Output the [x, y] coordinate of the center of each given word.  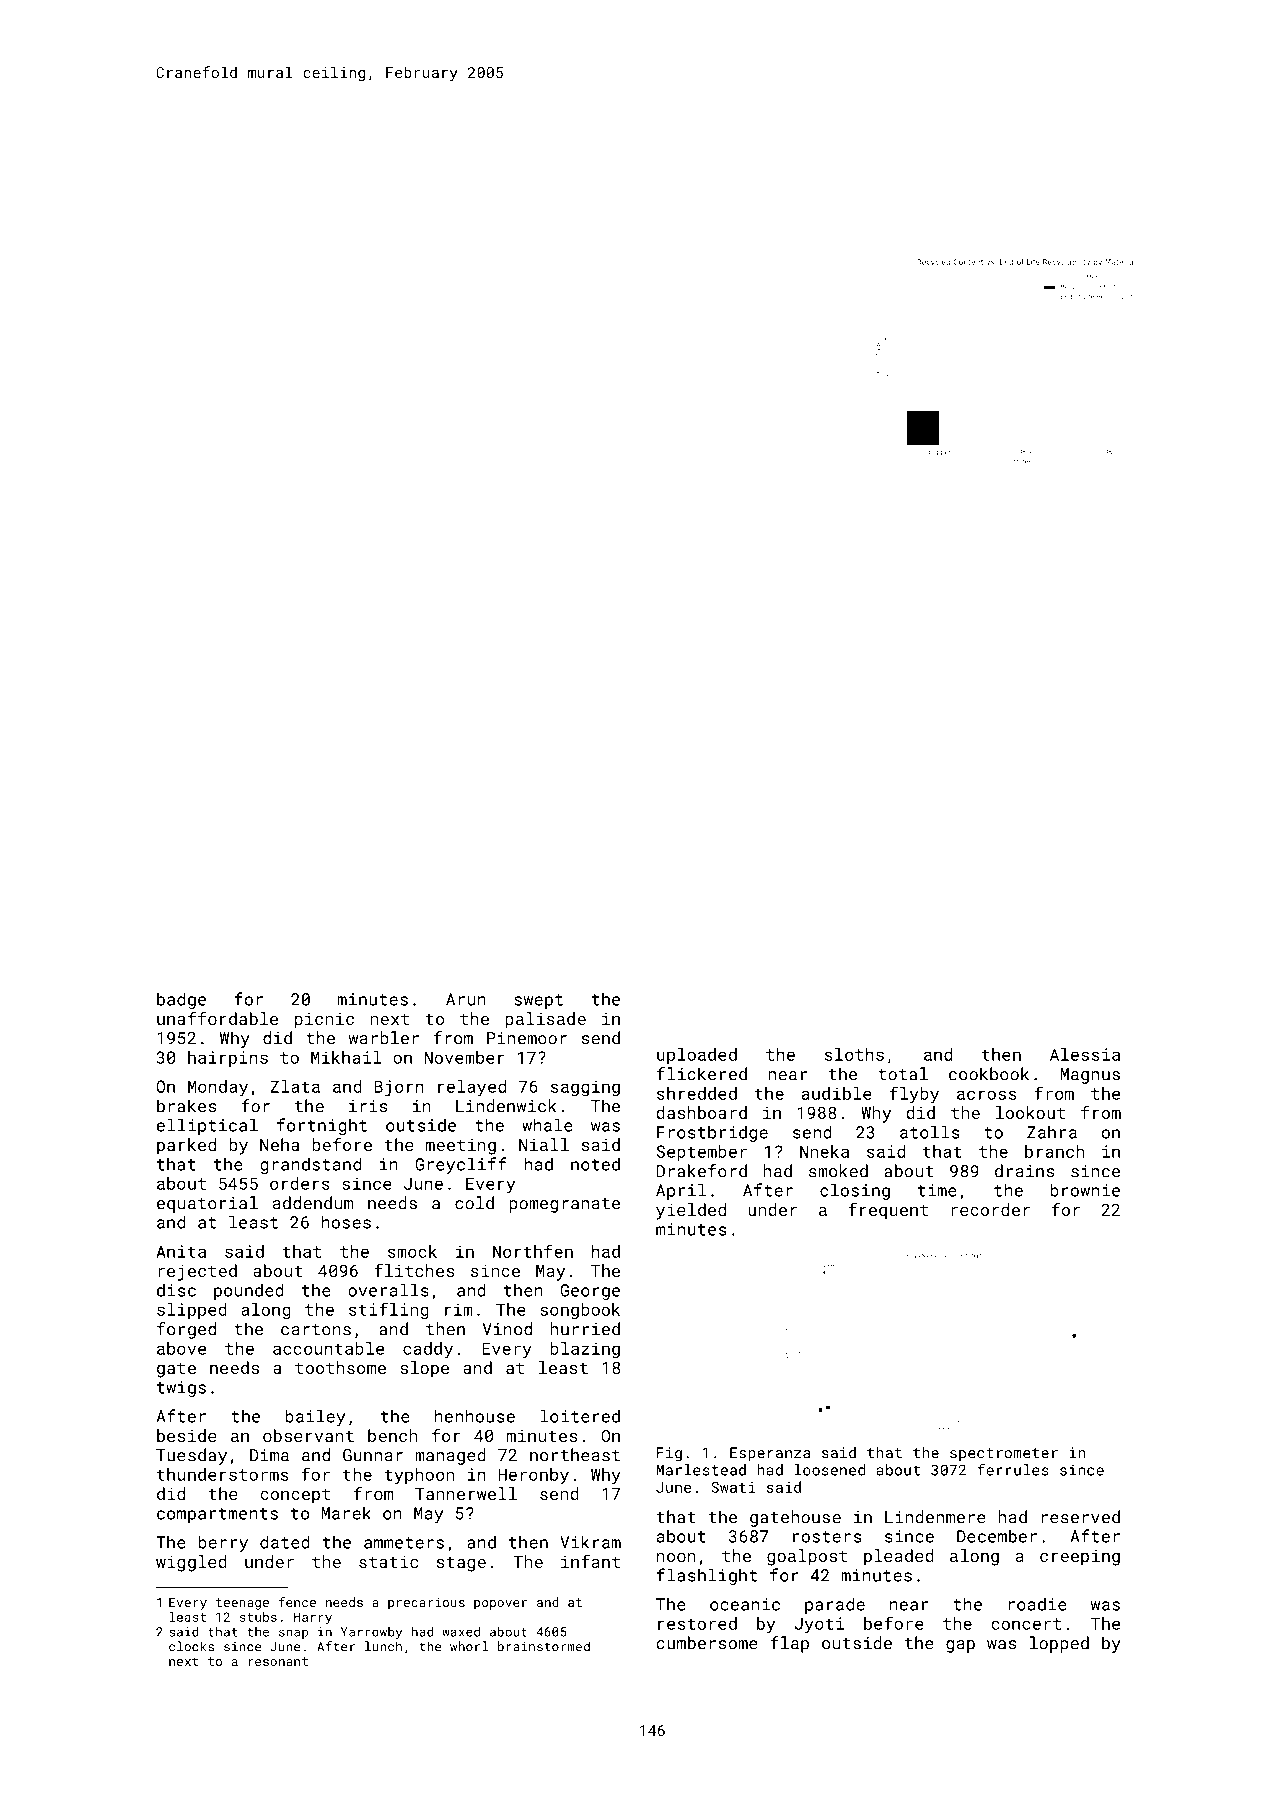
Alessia [1085, 1054]
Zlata [295, 1086]
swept [538, 1001]
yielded [691, 1211]
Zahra [1052, 1132]
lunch [383, 1646]
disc [176, 1290]
